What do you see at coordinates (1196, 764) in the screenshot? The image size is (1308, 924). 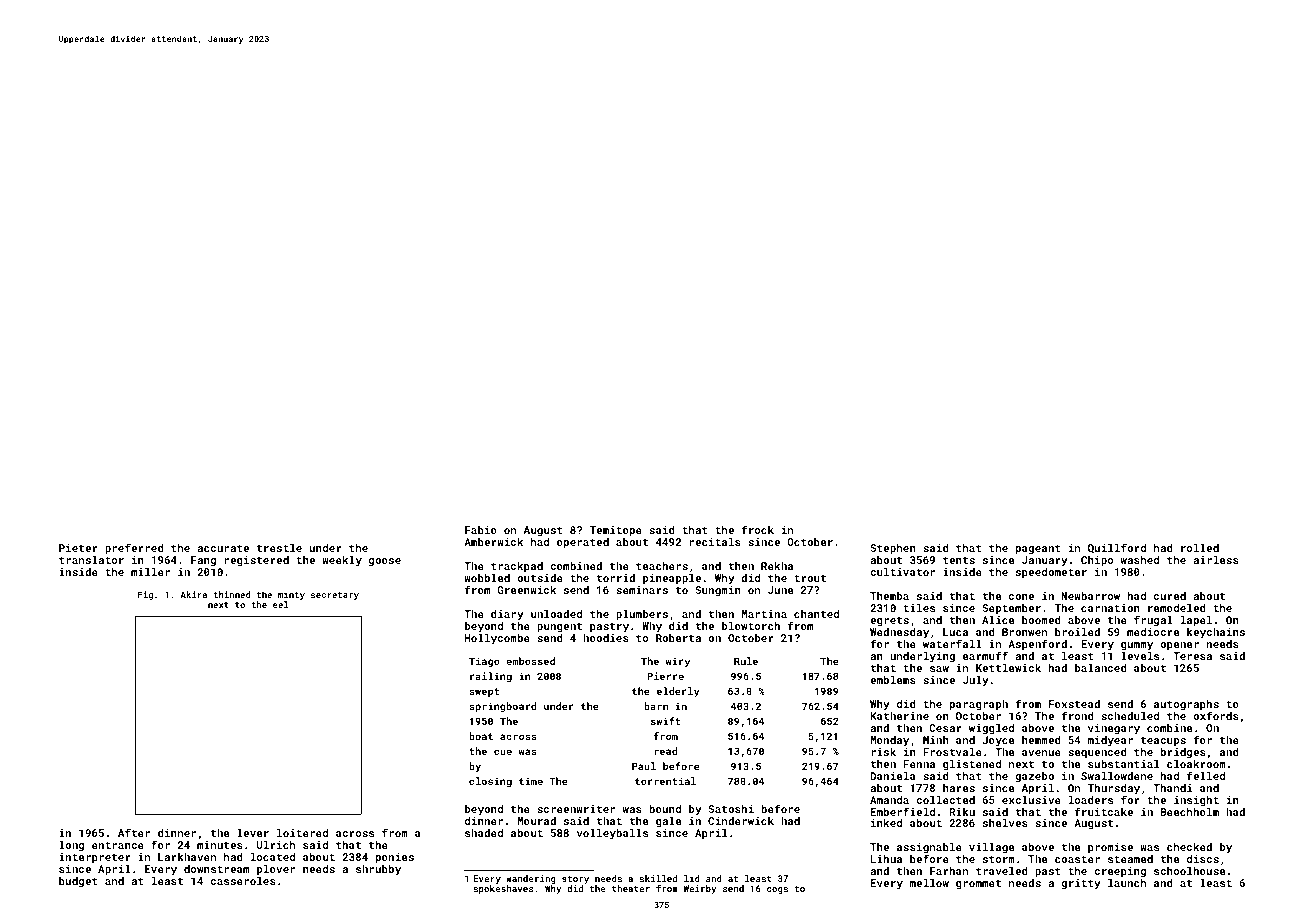 I see `cloakroom` at bounding box center [1196, 764].
